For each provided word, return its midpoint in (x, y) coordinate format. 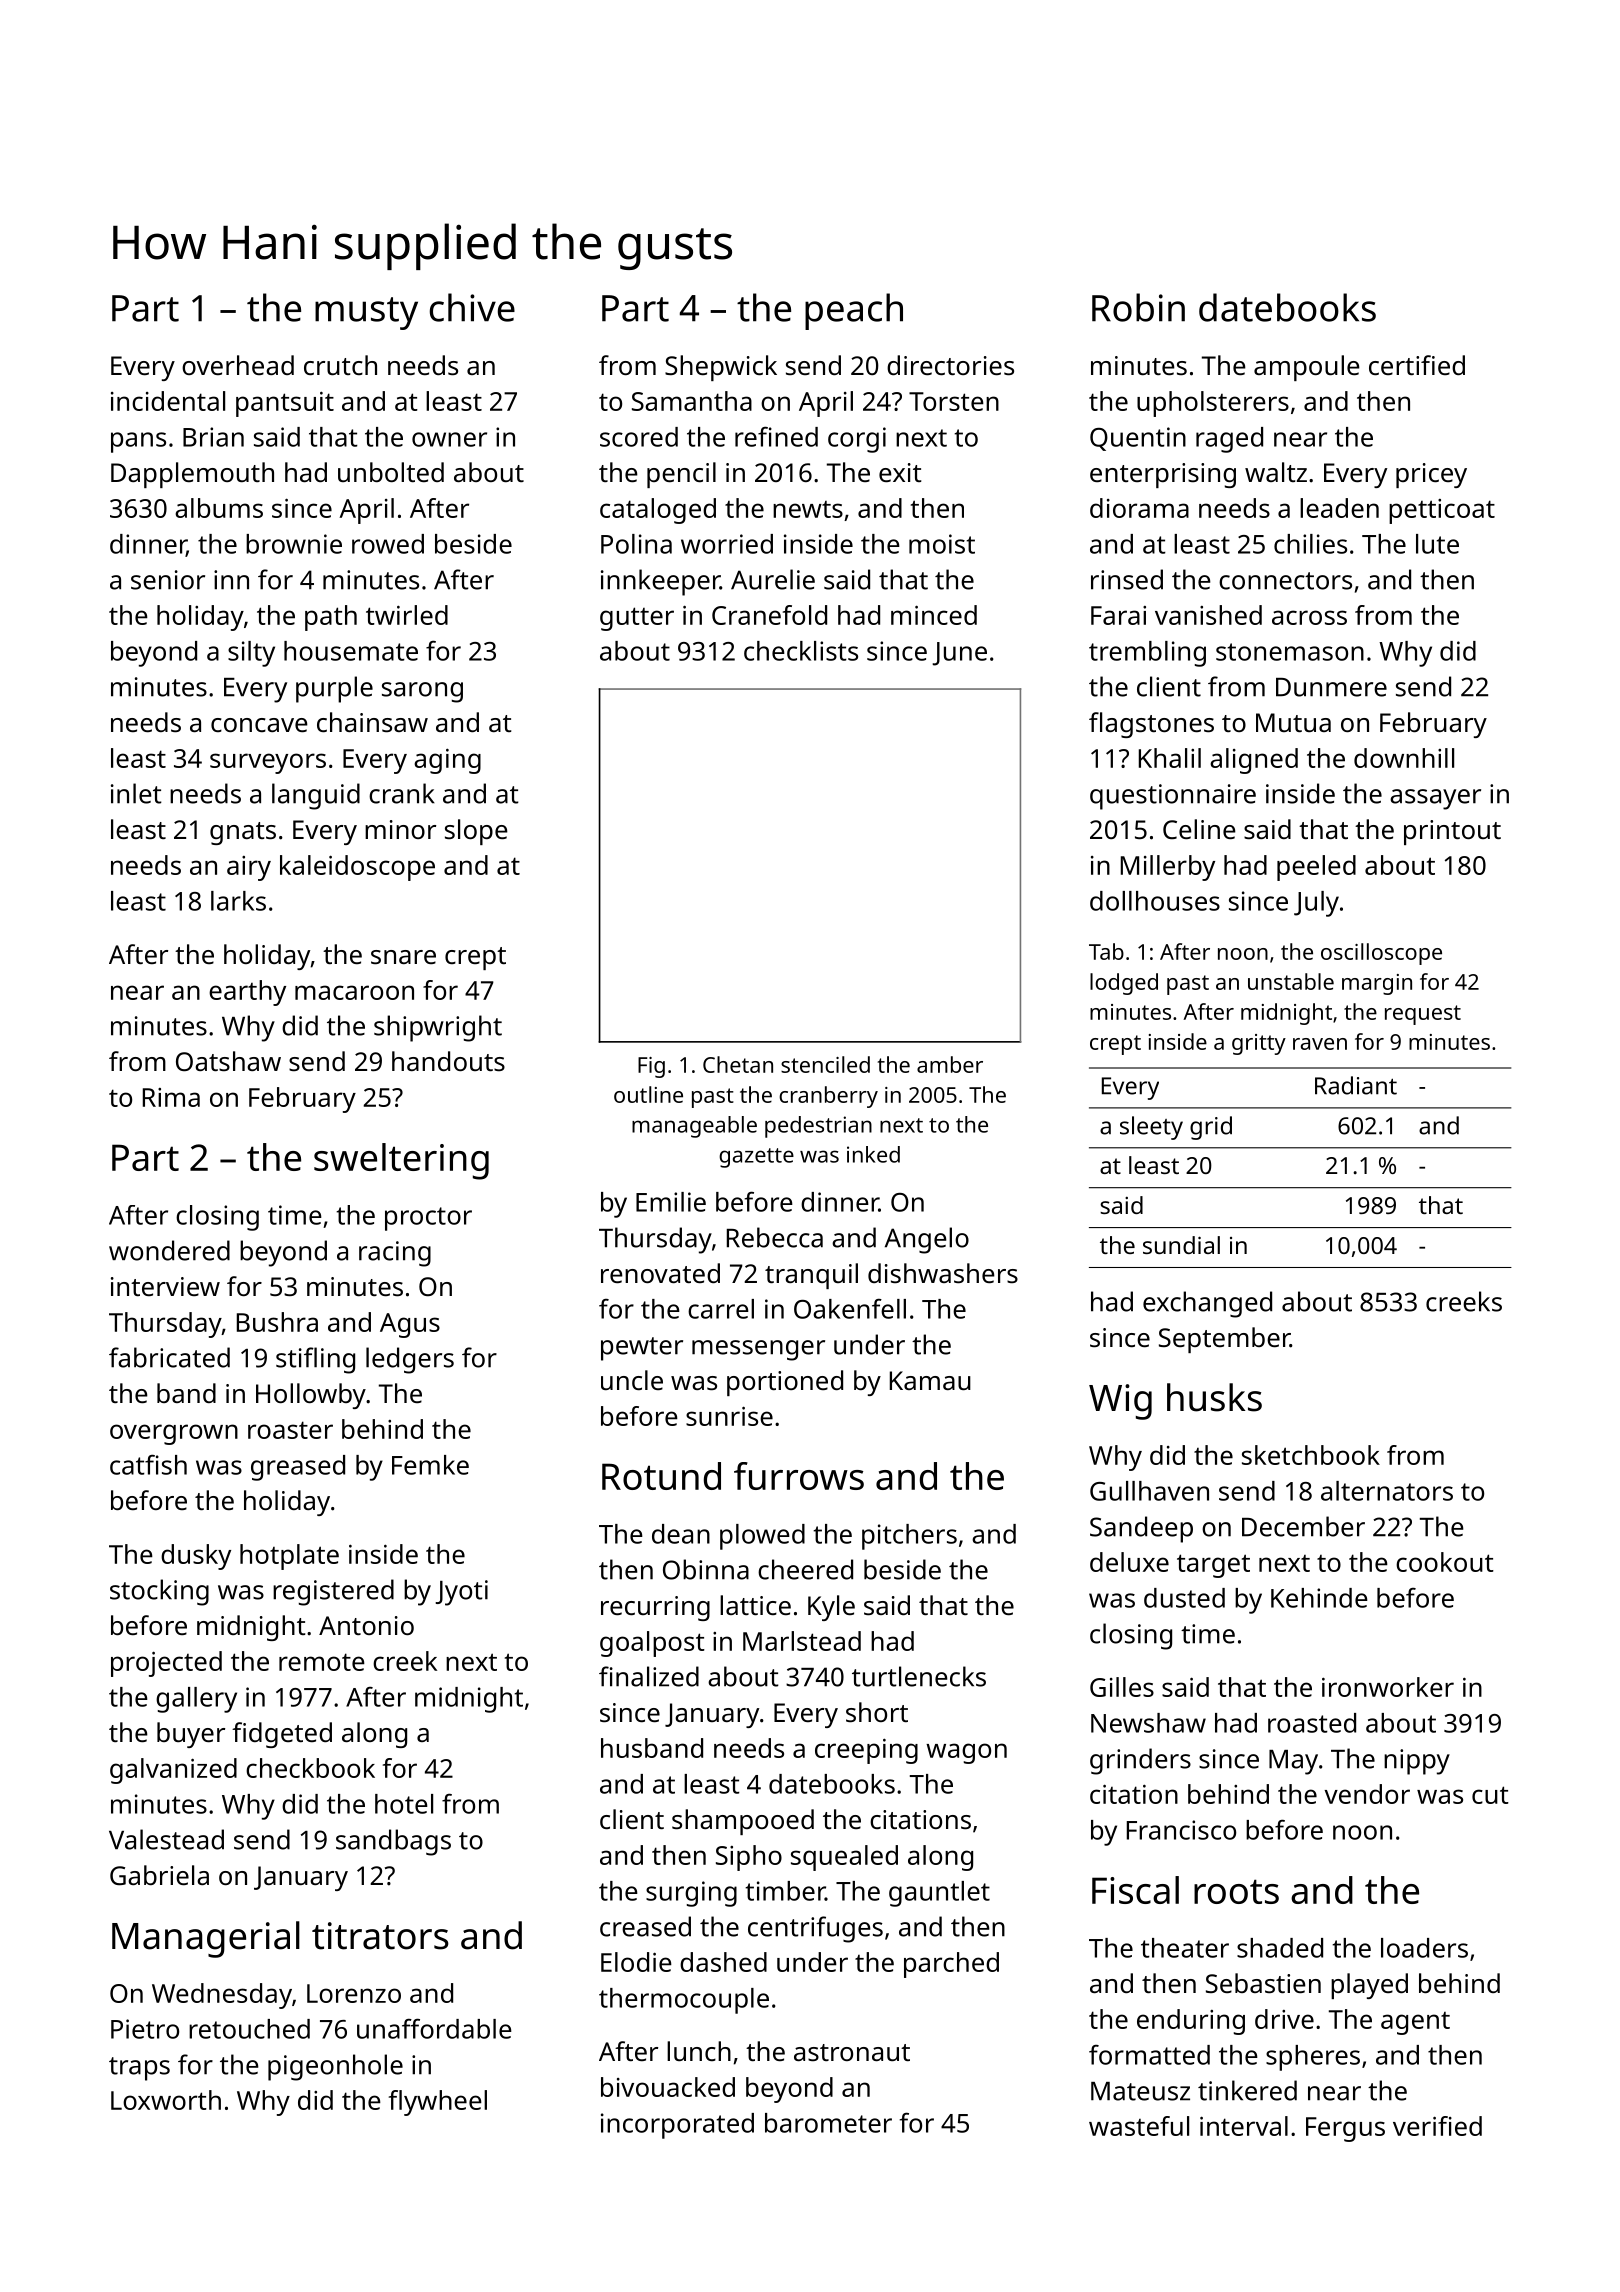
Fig (651, 1067)
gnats (243, 833)
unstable (1291, 981)
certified (1417, 365)
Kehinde (1319, 1598)
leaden (1339, 508)
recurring (655, 1608)
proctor (428, 1219)
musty (366, 313)
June (959, 654)
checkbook (310, 1768)
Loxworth (166, 2100)
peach (854, 311)
